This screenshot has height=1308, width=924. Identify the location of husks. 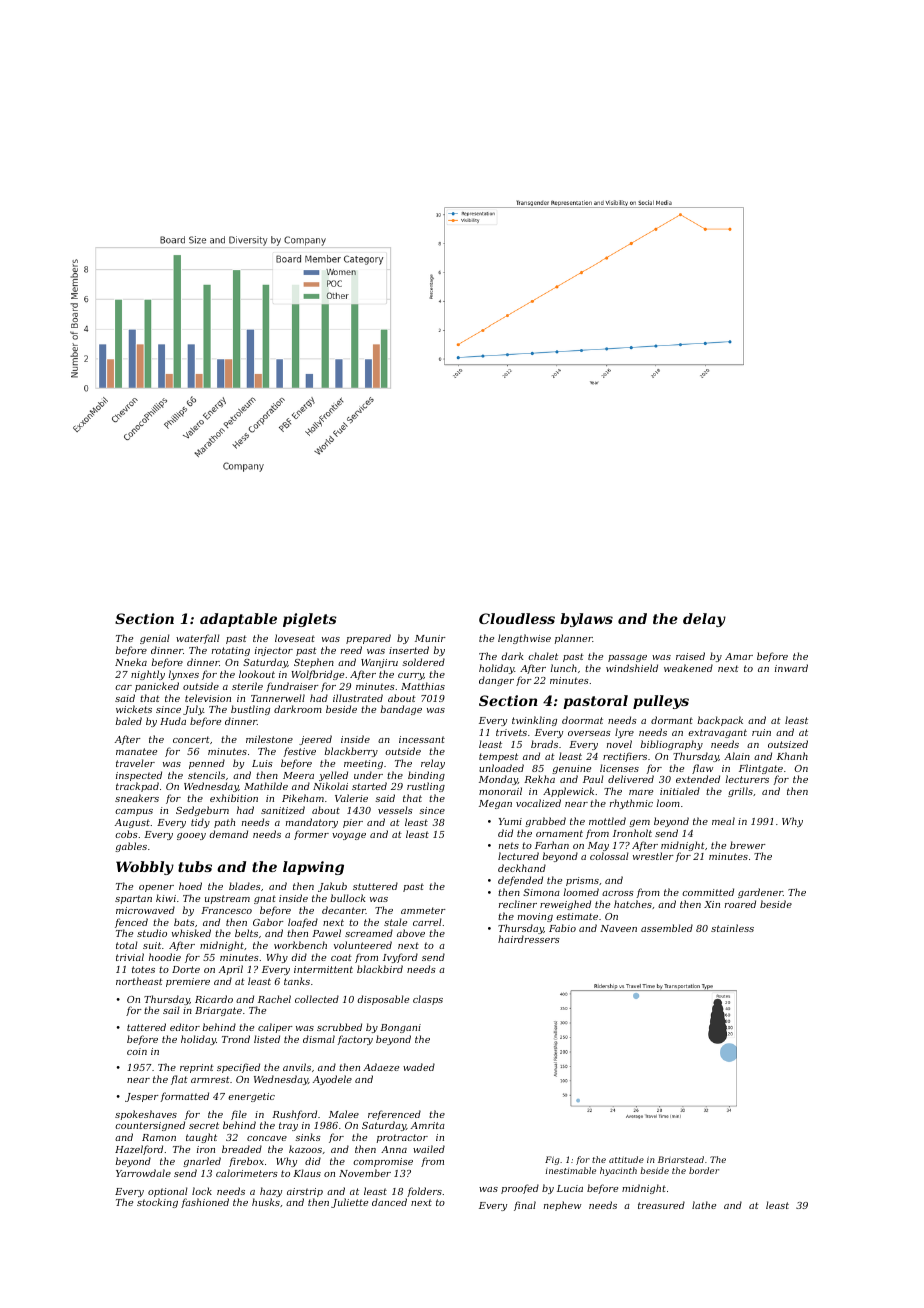
(266, 1202).
